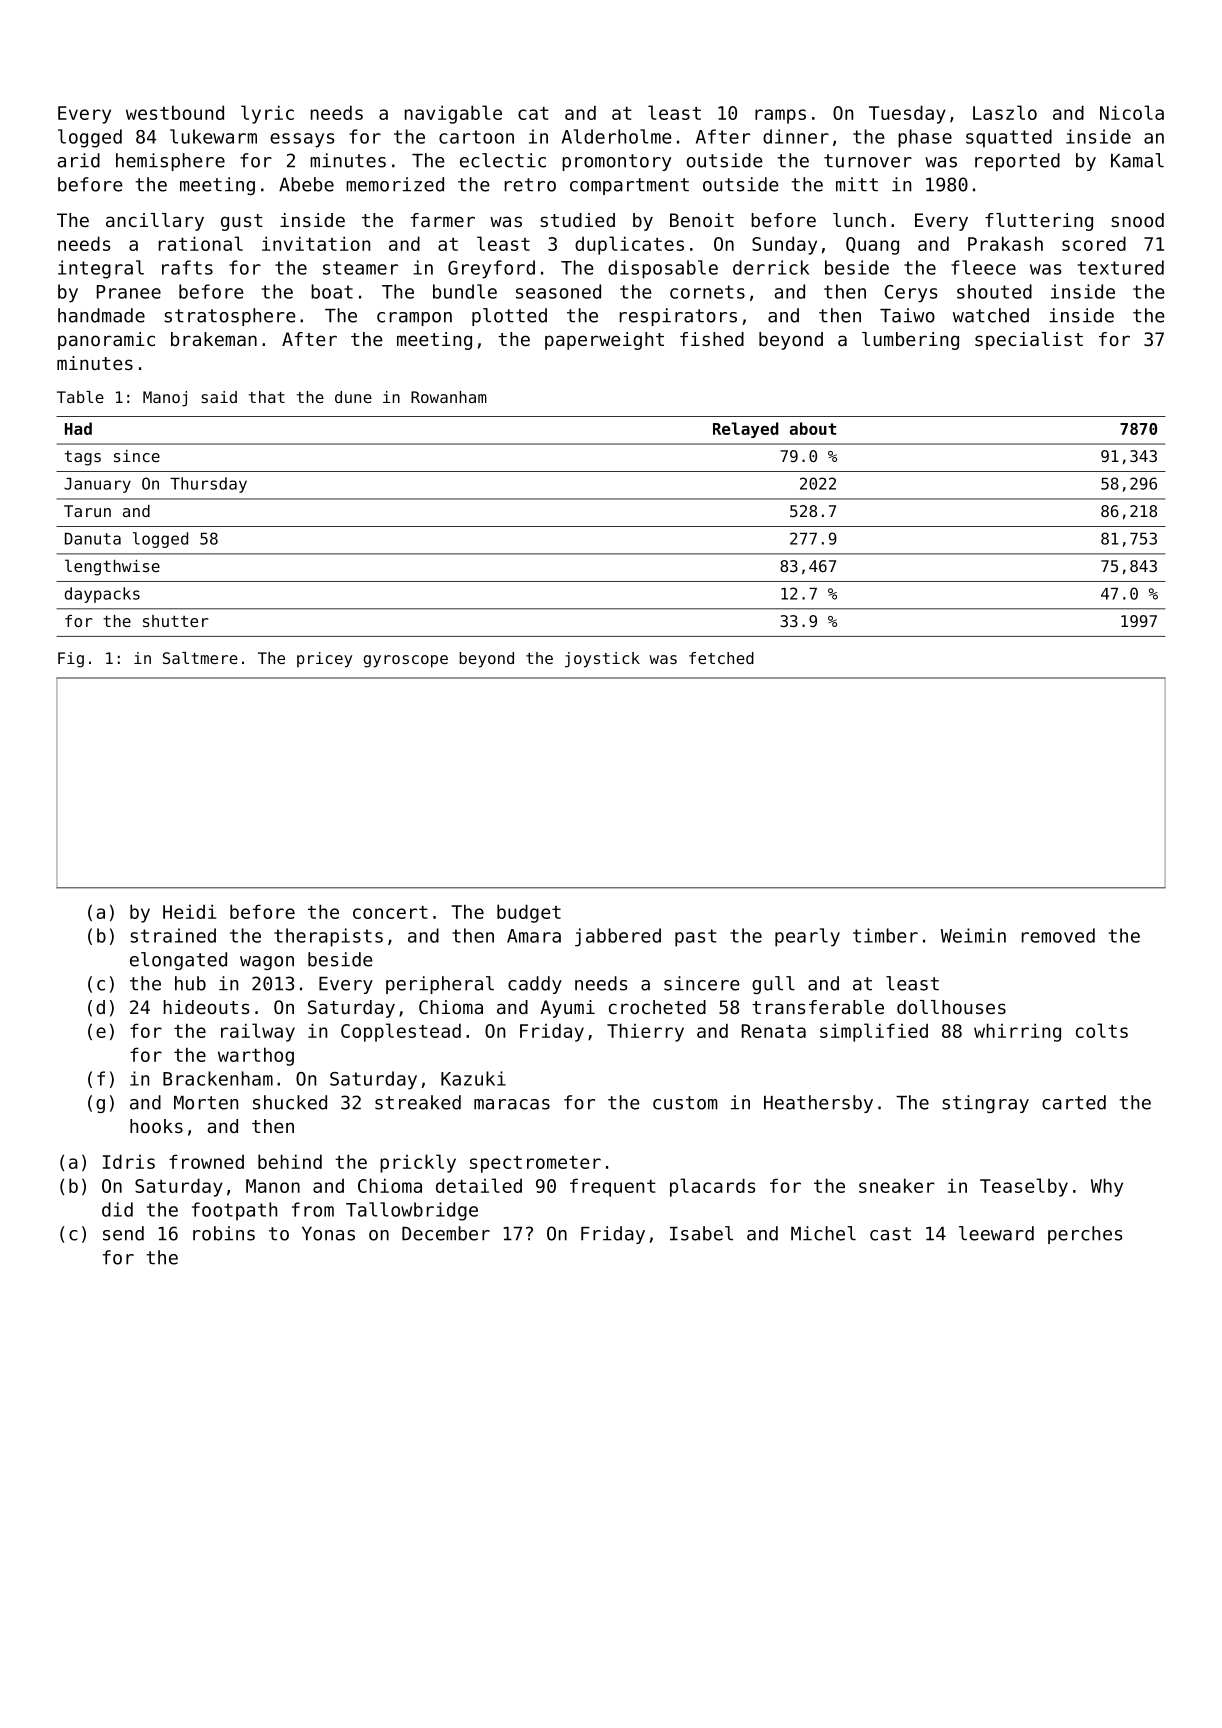  I want to click on pricey, so click(324, 660).
